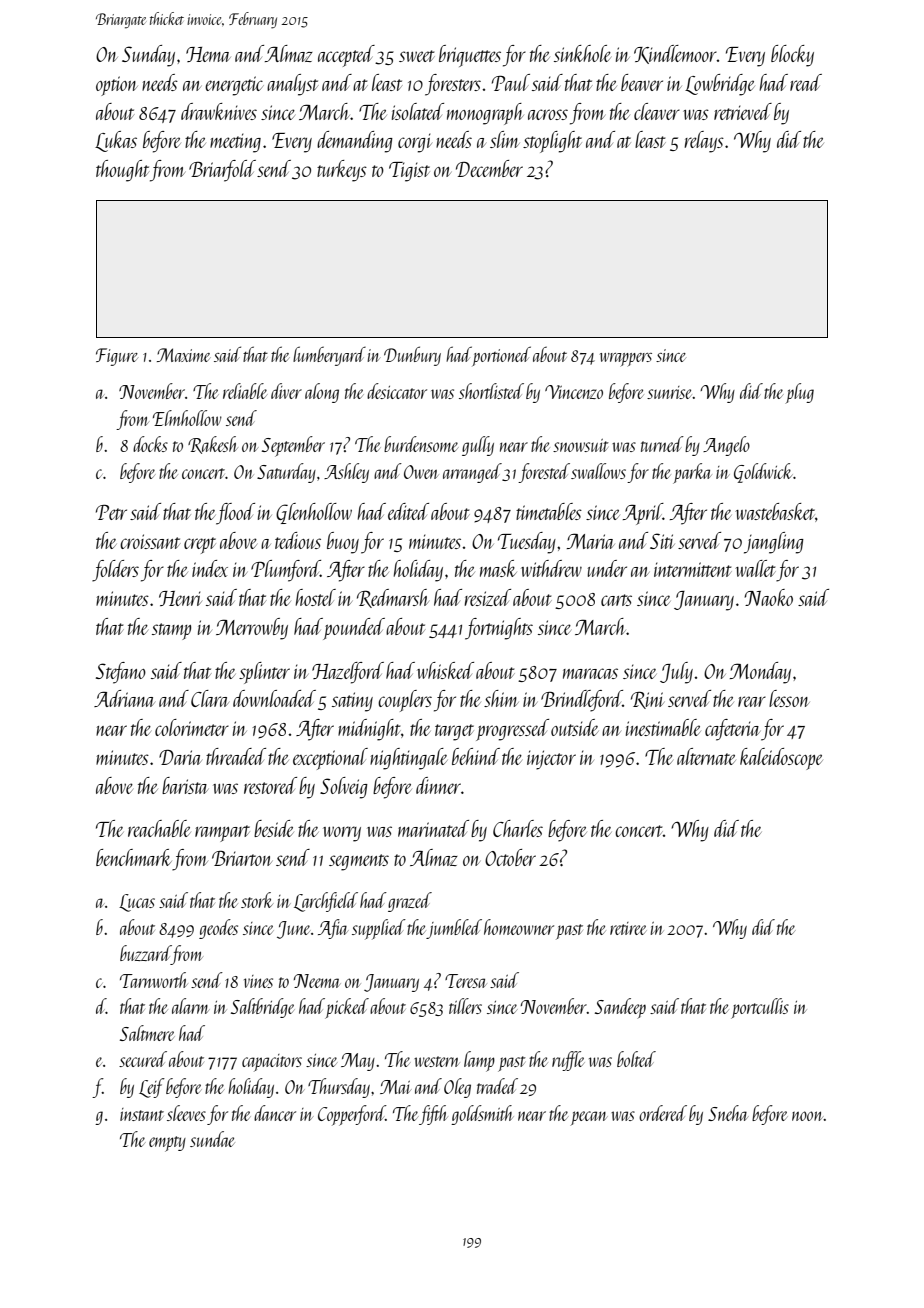 The width and height of the screenshot is (924, 1308). What do you see at coordinates (408, 511) in the screenshot?
I see `edited` at bounding box center [408, 511].
